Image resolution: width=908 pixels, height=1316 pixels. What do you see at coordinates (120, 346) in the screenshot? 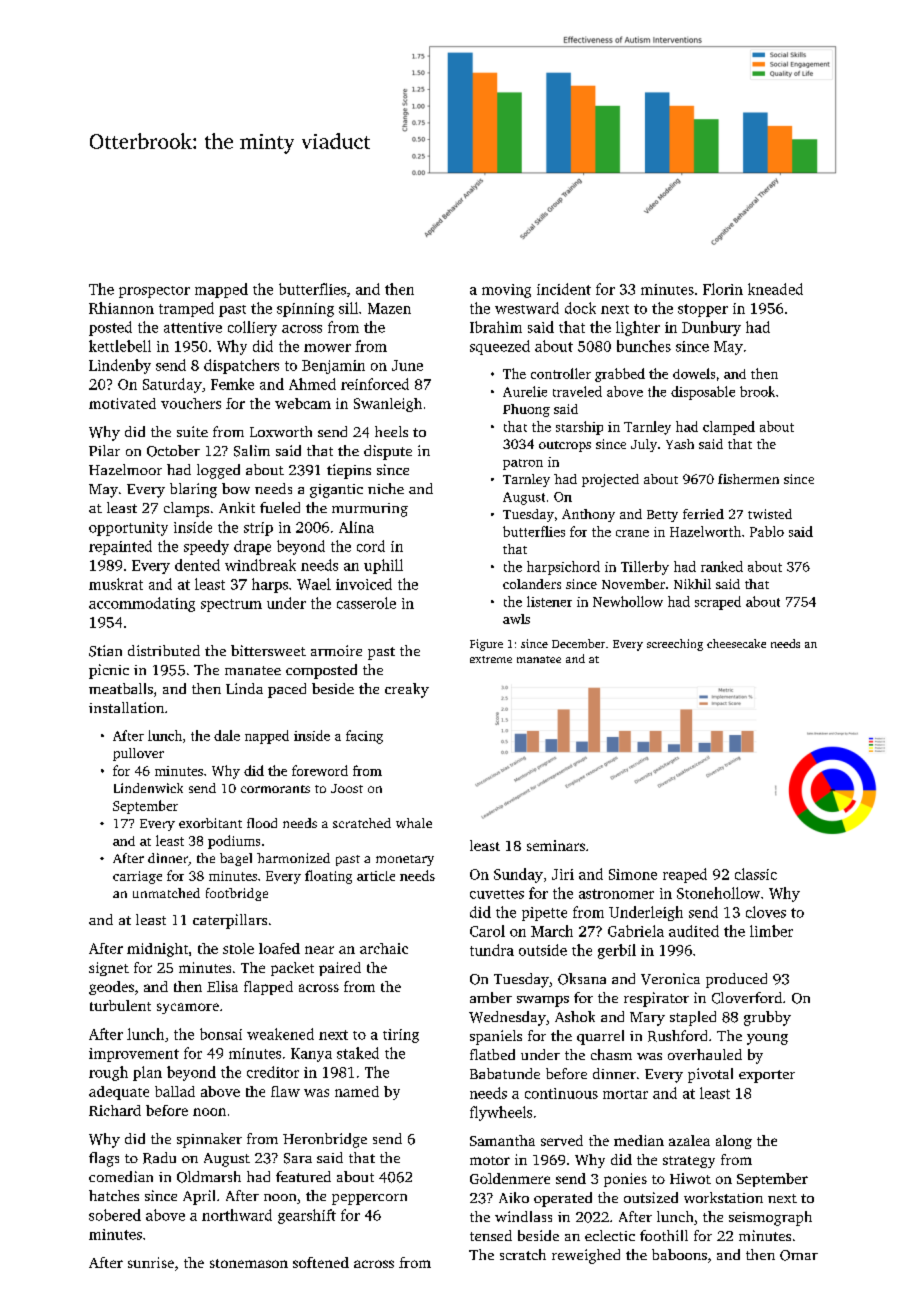
I see `kettlebell` at bounding box center [120, 346].
